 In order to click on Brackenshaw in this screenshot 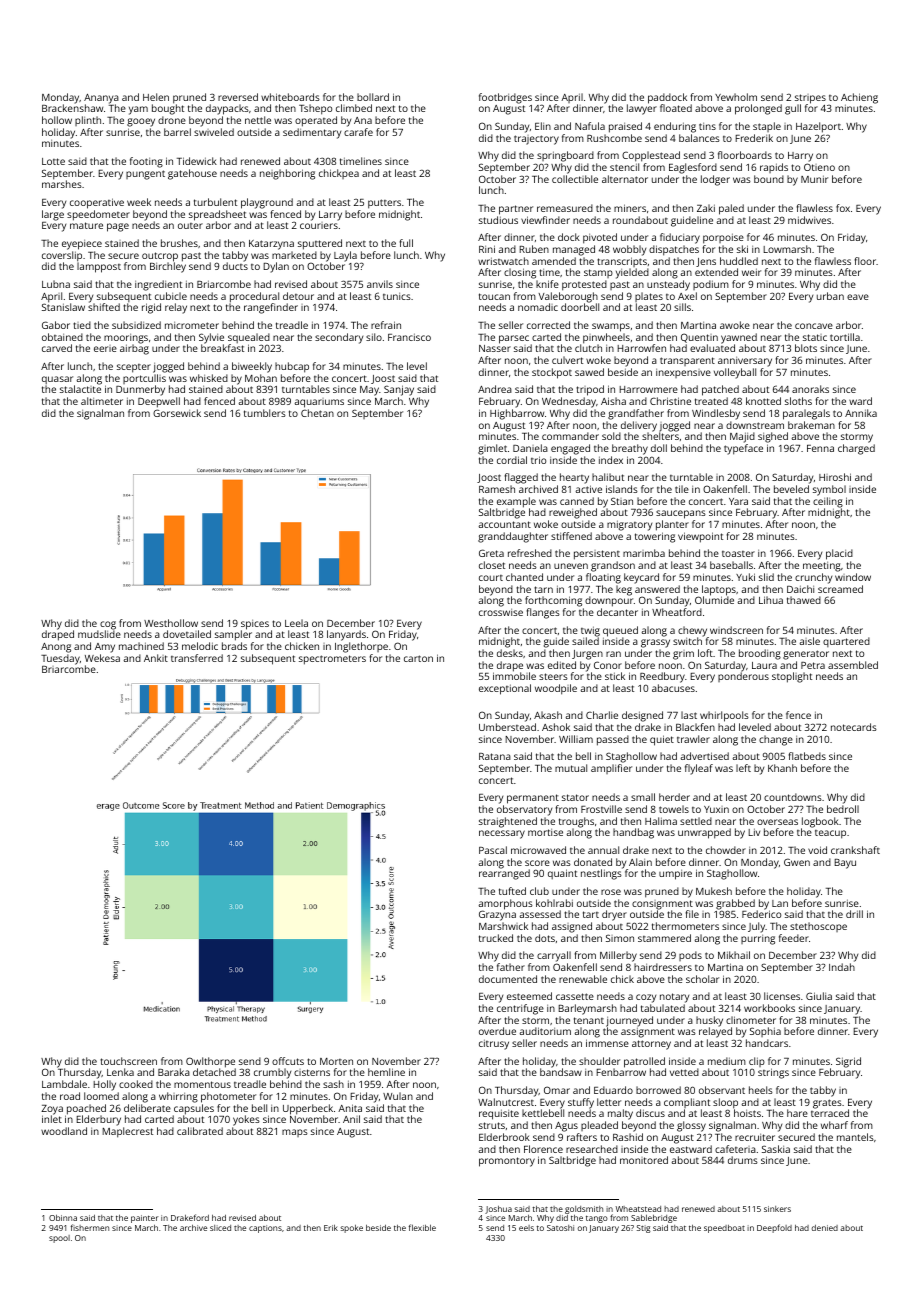, I will do `click(72, 108)`.
